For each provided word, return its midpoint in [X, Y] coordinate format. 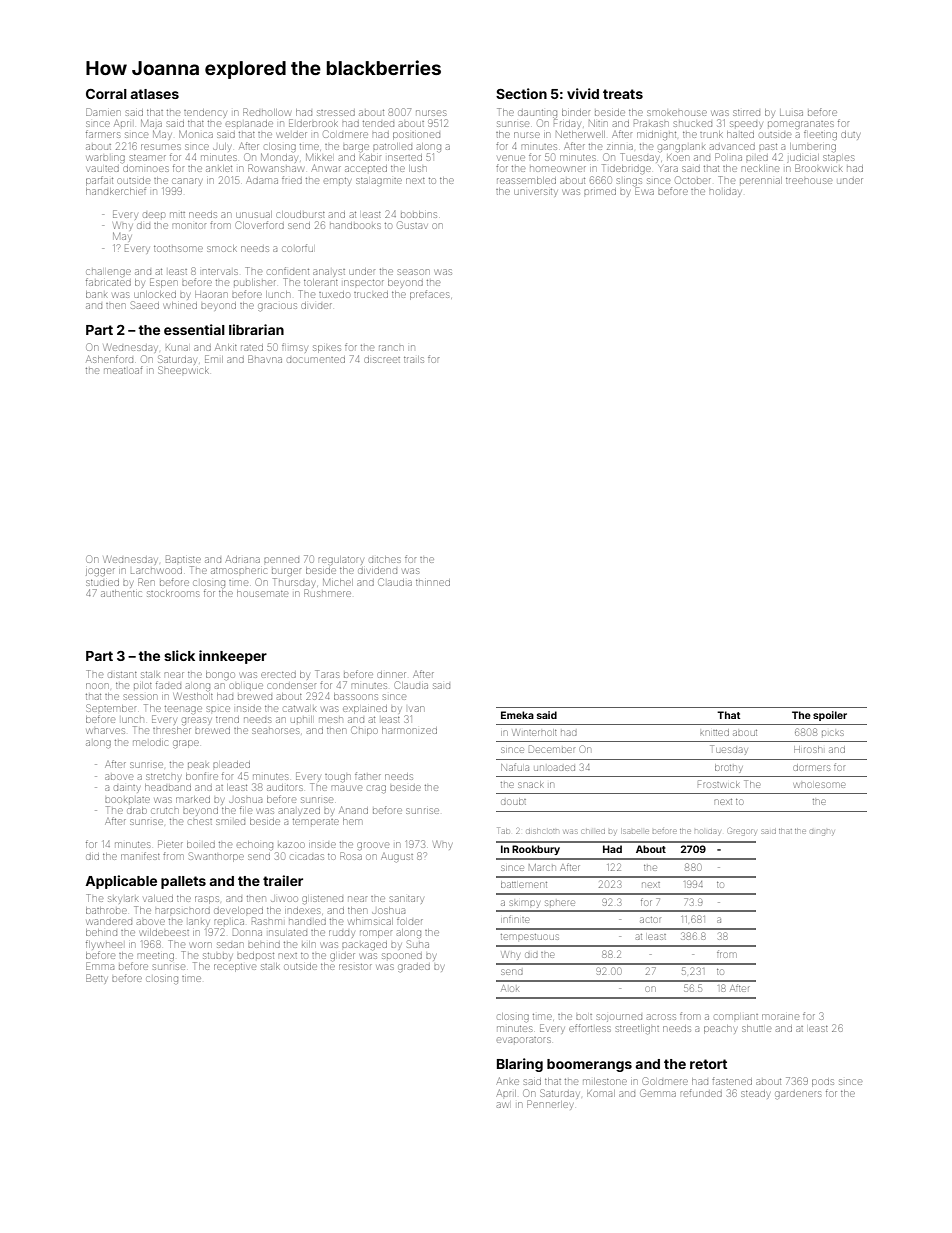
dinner [391, 675]
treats [623, 94]
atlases [154, 94]
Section [521, 93]
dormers [812, 767]
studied [102, 583]
